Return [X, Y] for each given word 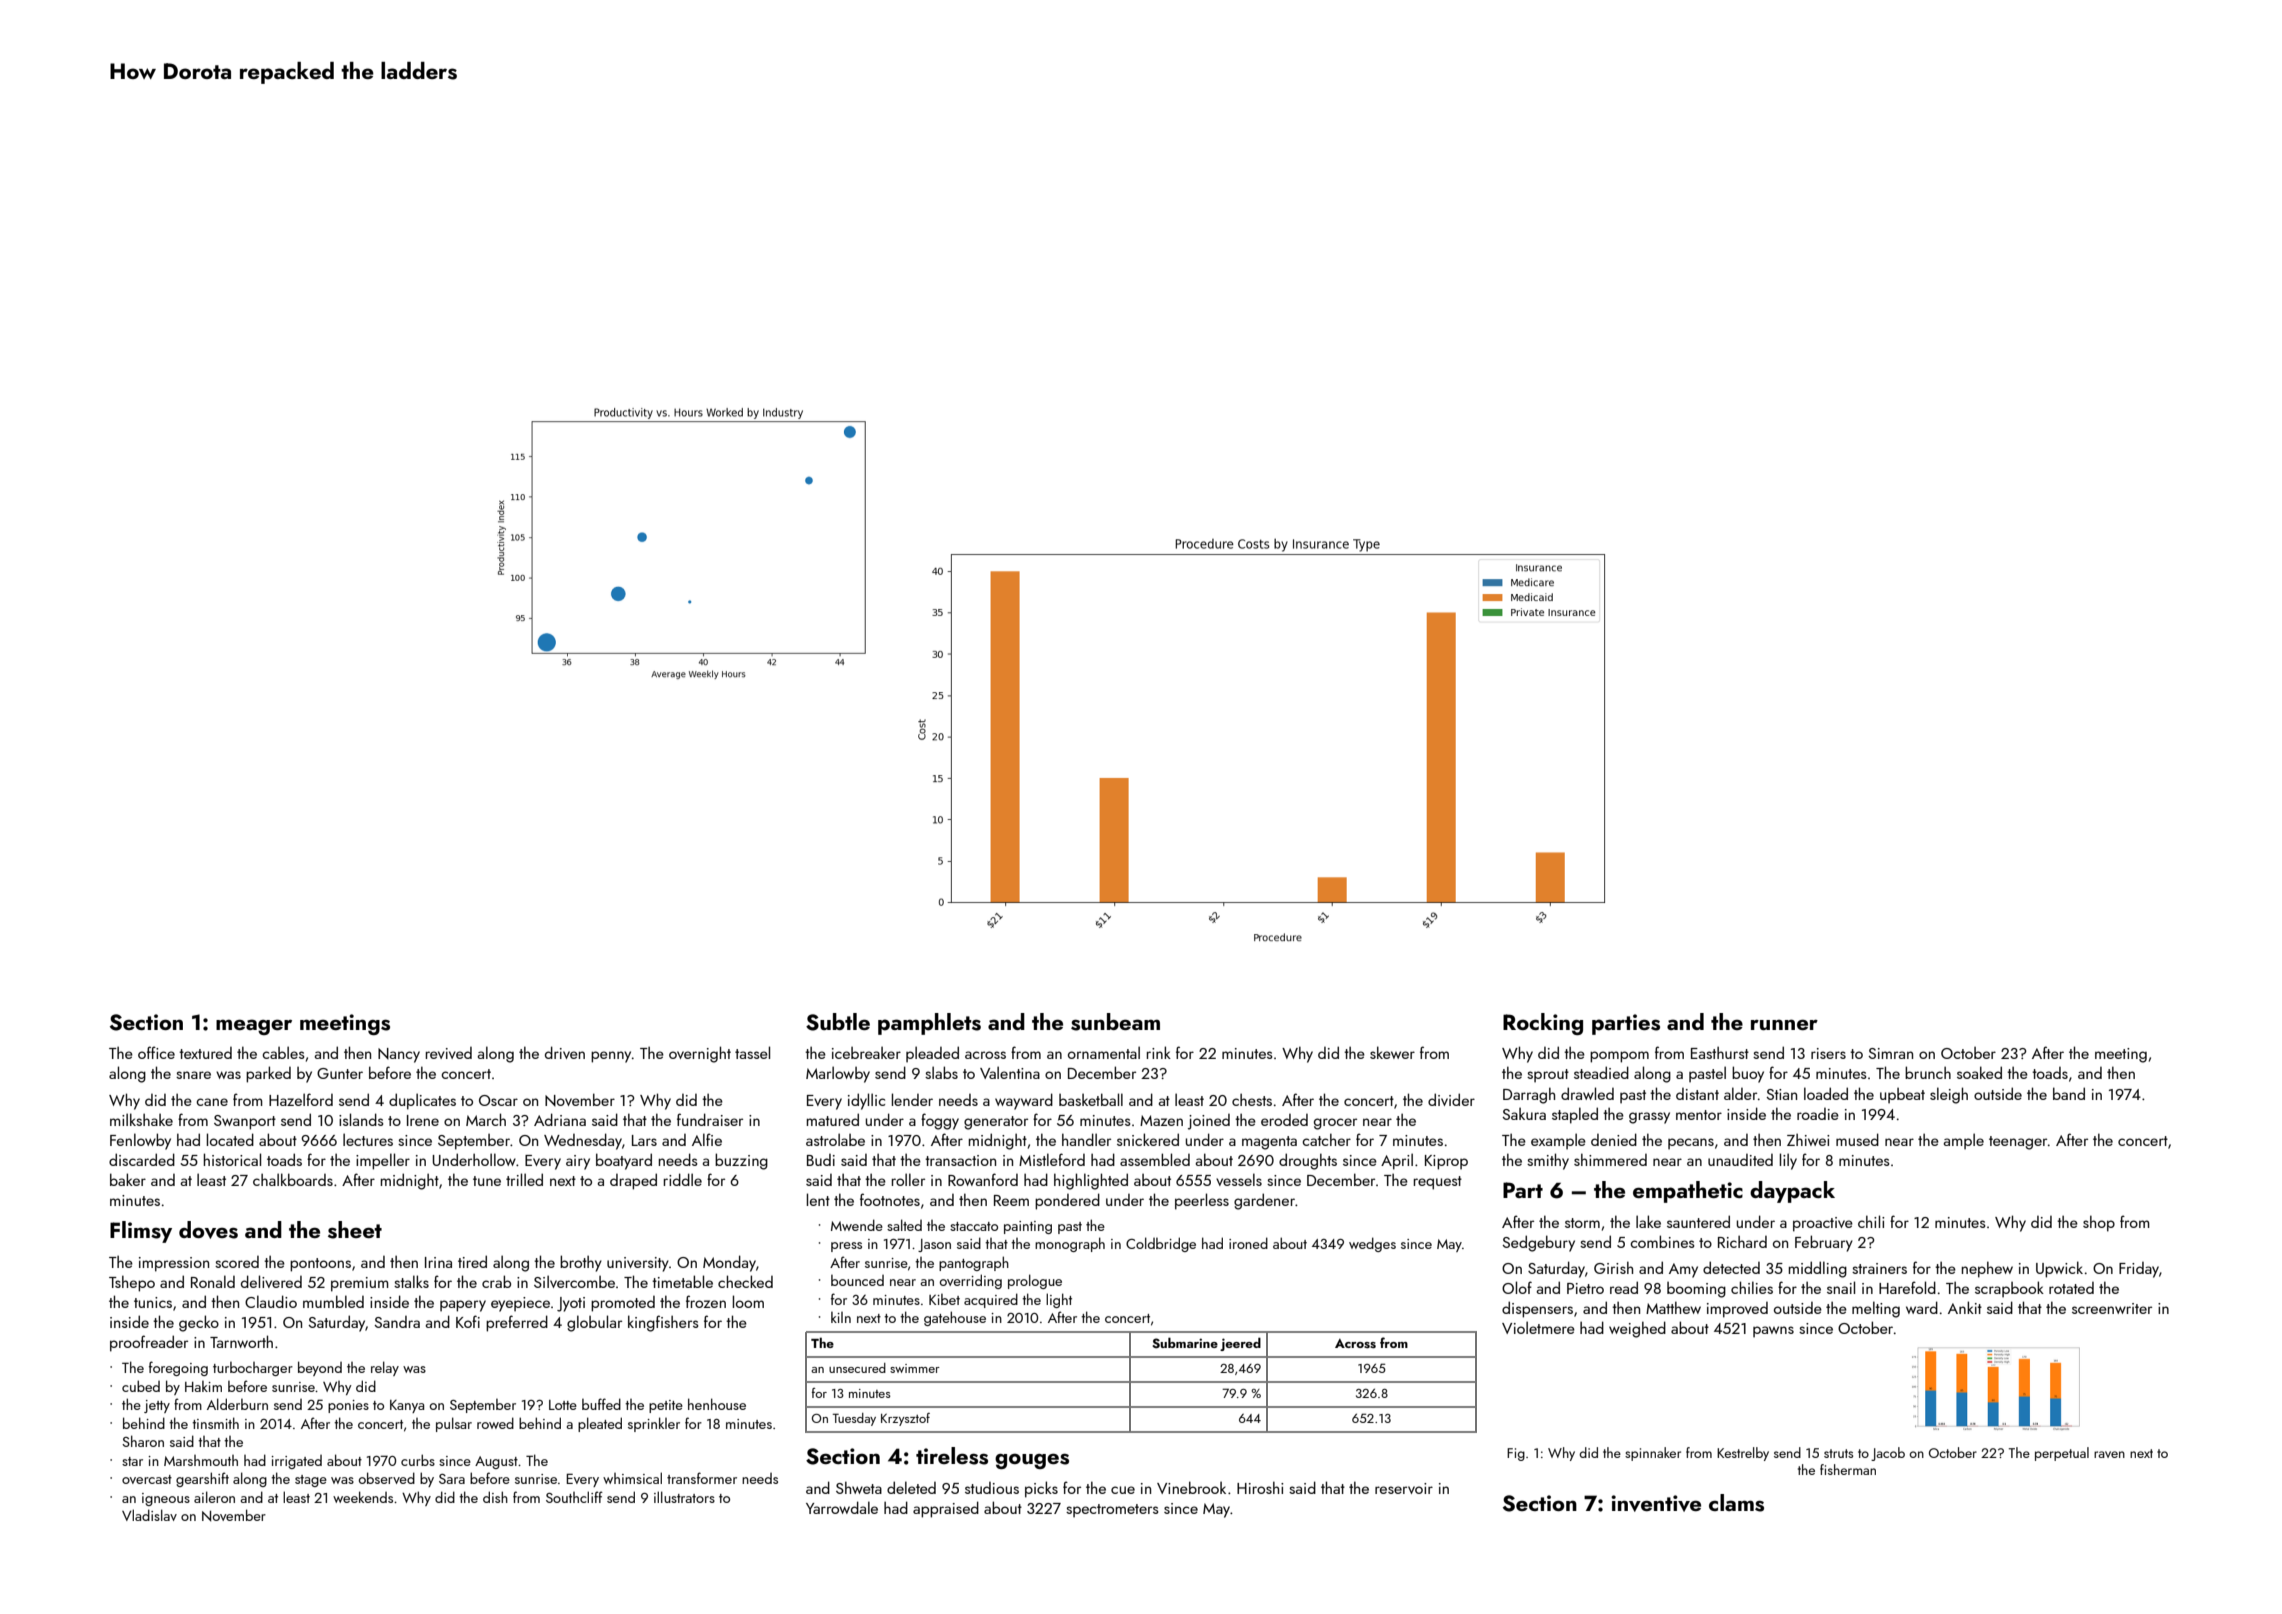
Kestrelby [1743, 1454]
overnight [700, 1054]
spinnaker [1653, 1454]
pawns [1773, 1332]
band [2069, 1093]
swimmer [915, 1368]
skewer [1392, 1052]
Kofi [468, 1321]
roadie [1818, 1114]
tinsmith [215, 1423]
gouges [1032, 1461]
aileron [214, 1497]
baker [128, 1179]
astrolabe [835, 1139]
